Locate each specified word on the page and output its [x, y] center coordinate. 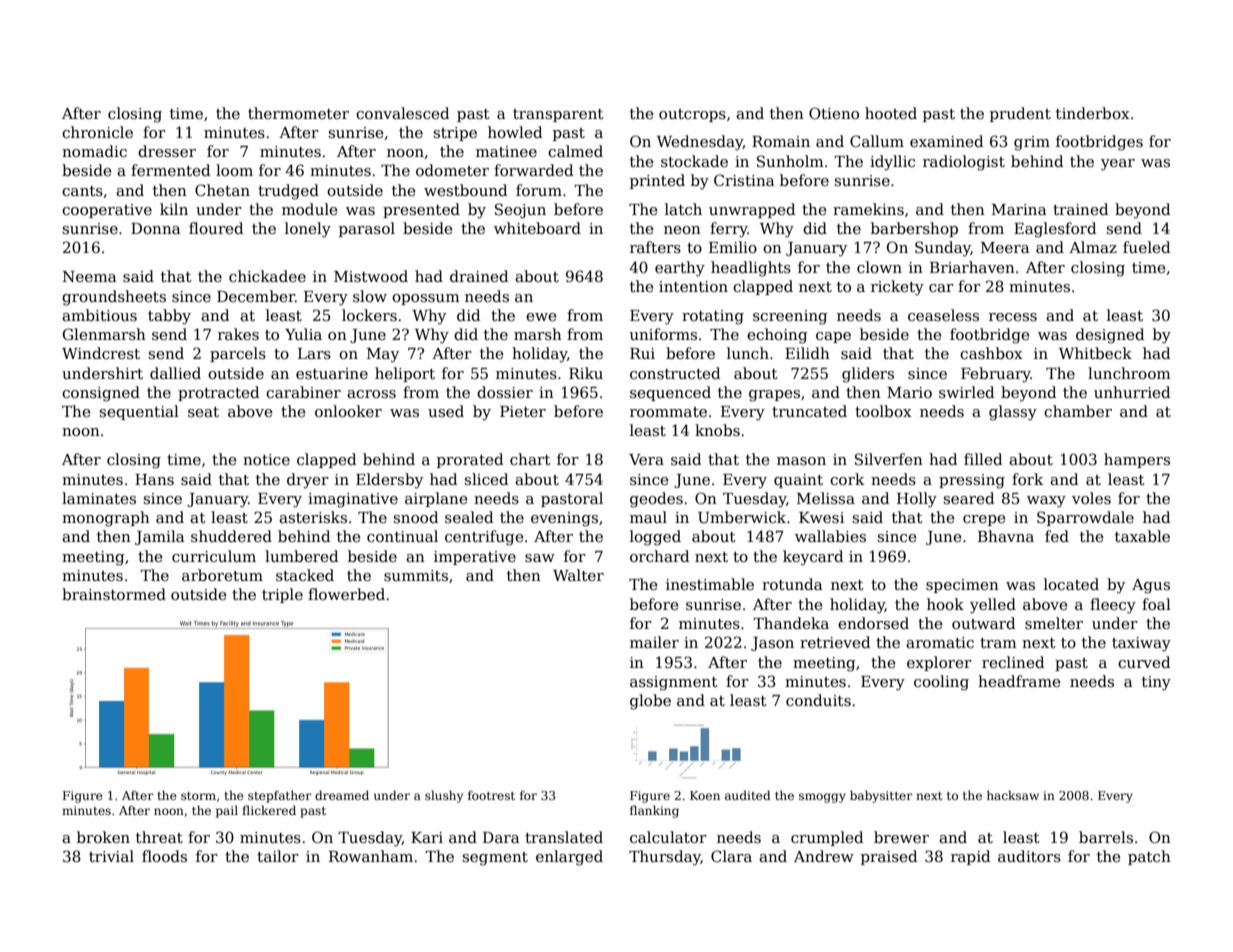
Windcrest [101, 353]
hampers [1137, 460]
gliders [868, 375]
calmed [575, 151]
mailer [654, 642]
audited [748, 795]
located [1071, 584]
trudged [288, 192]
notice [266, 459]
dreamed [342, 795]
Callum [877, 141]
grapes [774, 396]
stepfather [279, 796]
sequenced [670, 393]
